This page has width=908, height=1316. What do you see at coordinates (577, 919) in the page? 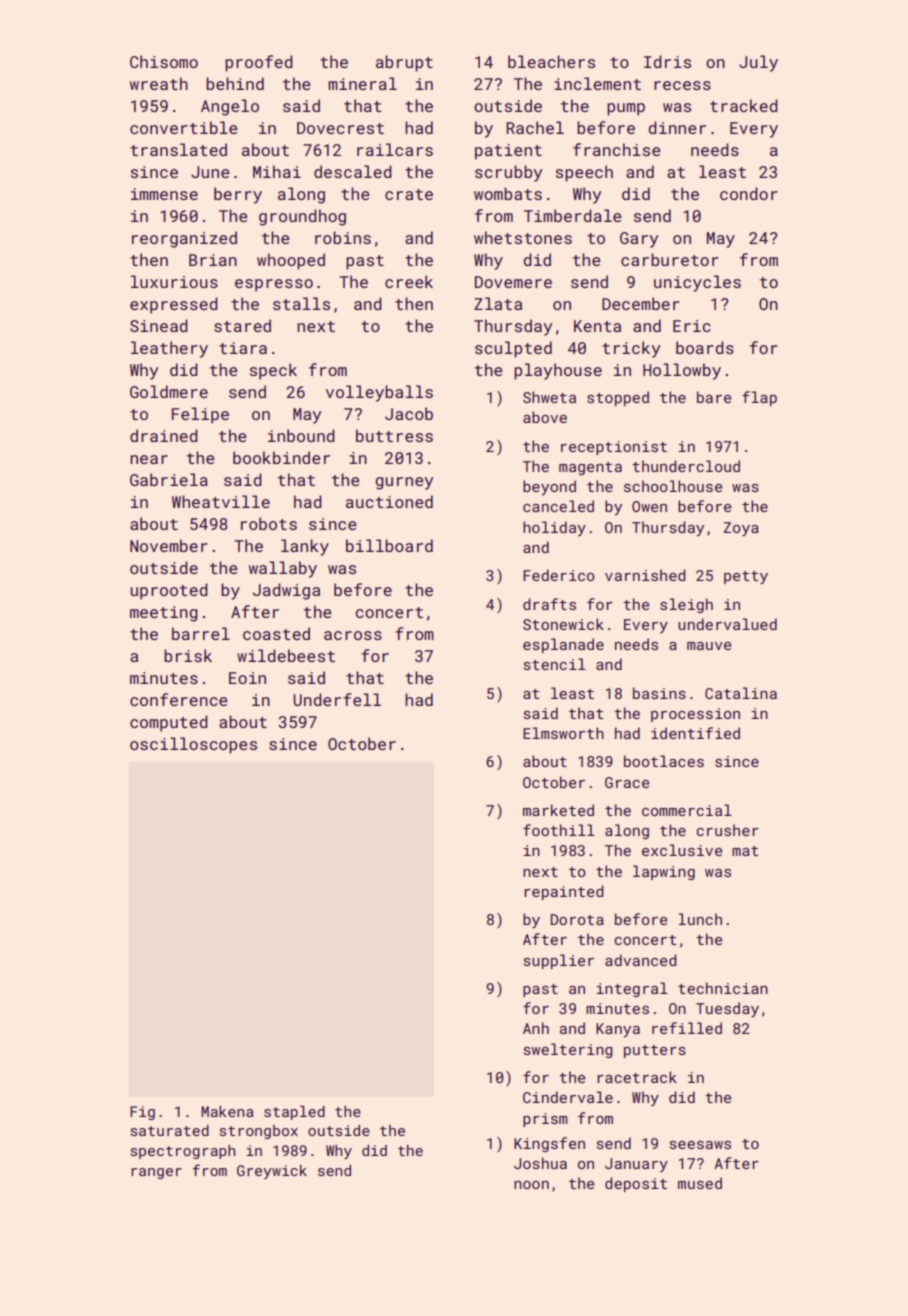
I see `Dorota` at bounding box center [577, 919].
